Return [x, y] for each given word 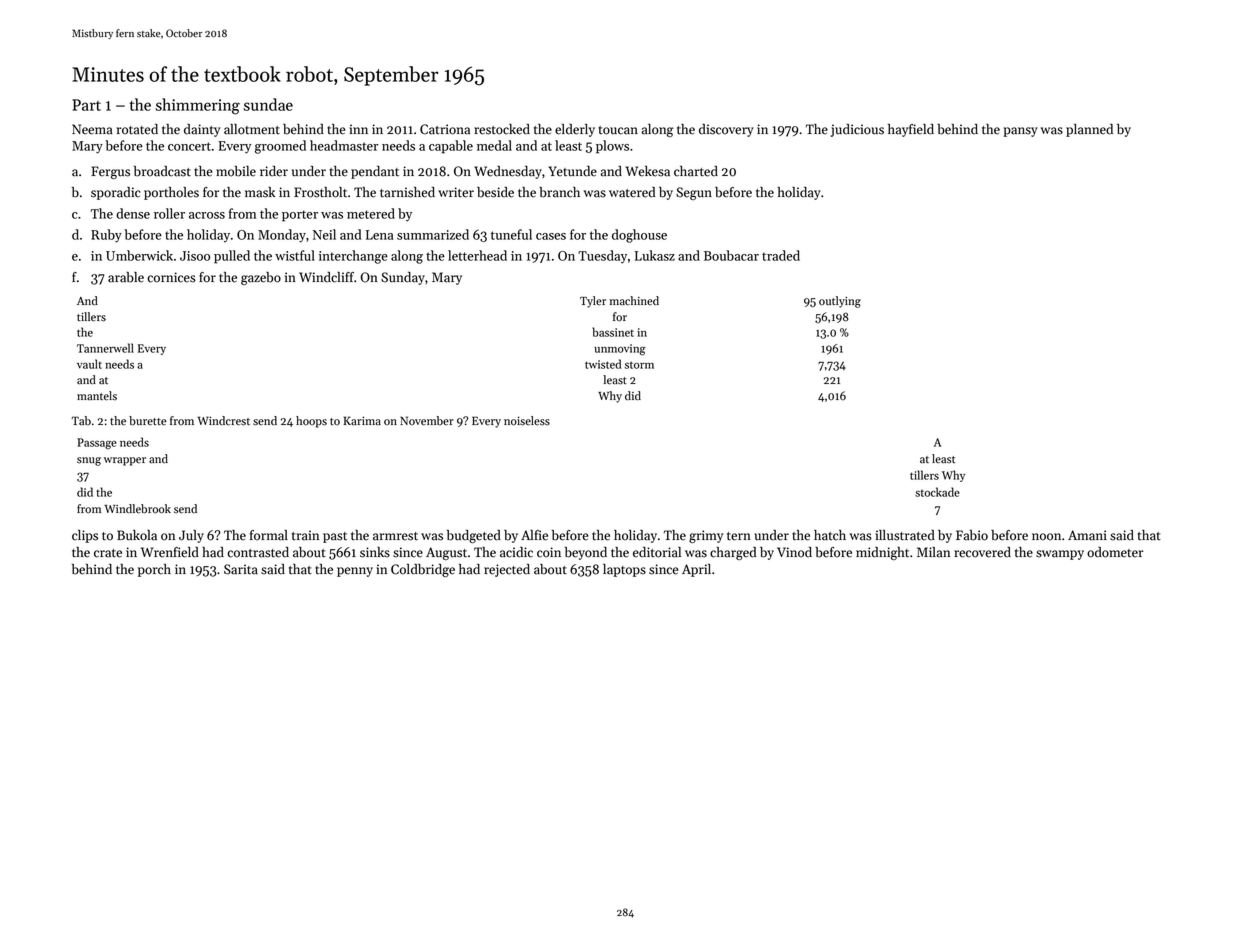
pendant [375, 172]
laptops [624, 570]
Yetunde [572, 171]
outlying [840, 302]
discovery [726, 130]
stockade [937, 492]
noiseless [527, 421]
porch [154, 570]
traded [781, 255]
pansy [1021, 132]
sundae [268, 104]
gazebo [261, 278]
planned [1089, 130]
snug [89, 461]
